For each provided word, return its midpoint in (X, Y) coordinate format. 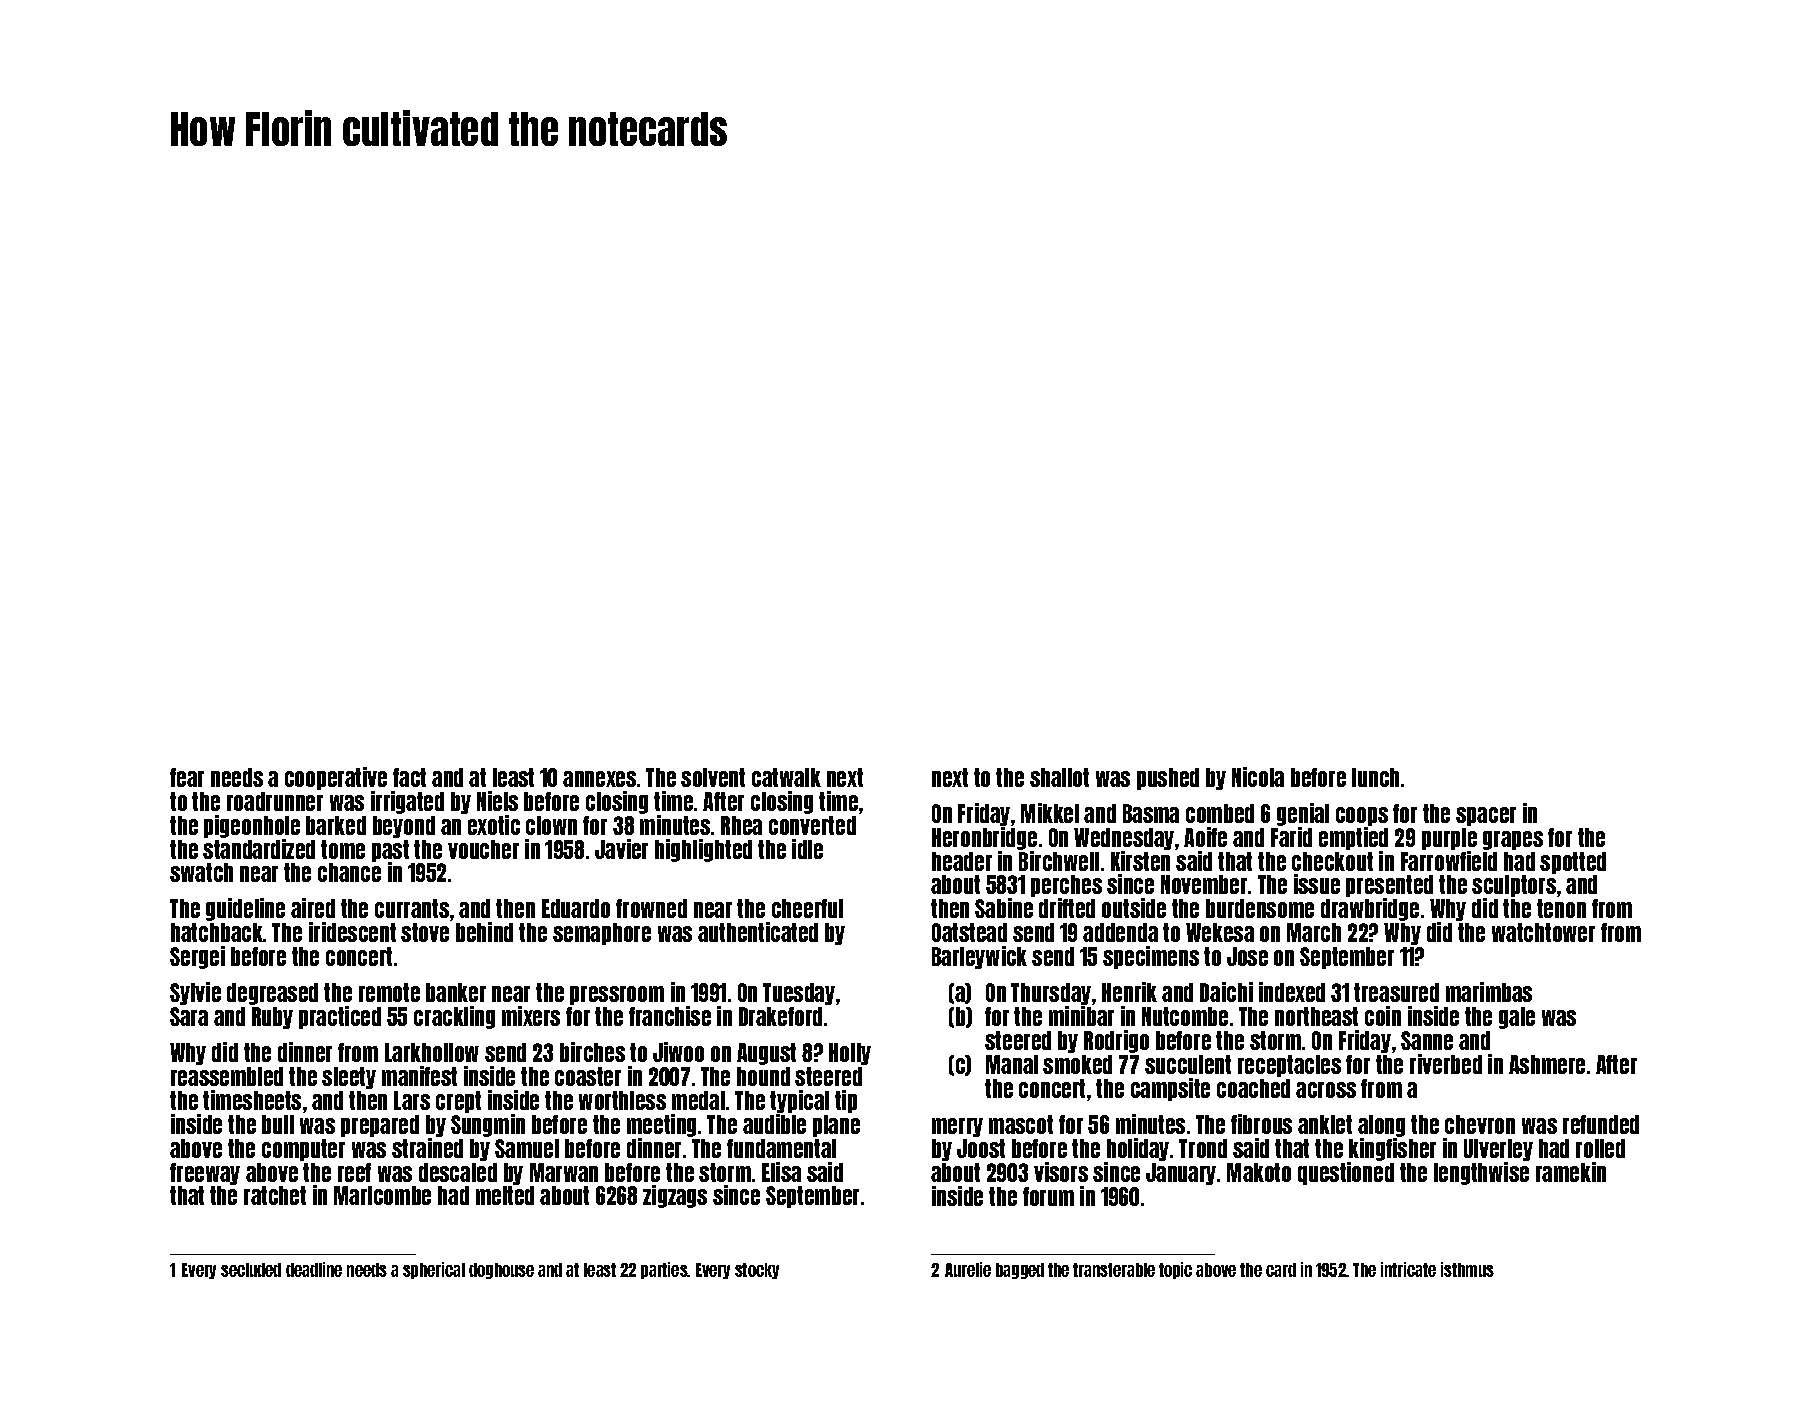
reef (354, 1172)
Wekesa (1220, 932)
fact (409, 777)
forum (1048, 1196)
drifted (1067, 908)
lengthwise (1481, 1173)
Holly (850, 1054)
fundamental (781, 1148)
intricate (1408, 1269)
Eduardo (576, 908)
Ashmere (1547, 1064)
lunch (1375, 777)
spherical (434, 1270)
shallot (1059, 777)
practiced (340, 1017)
